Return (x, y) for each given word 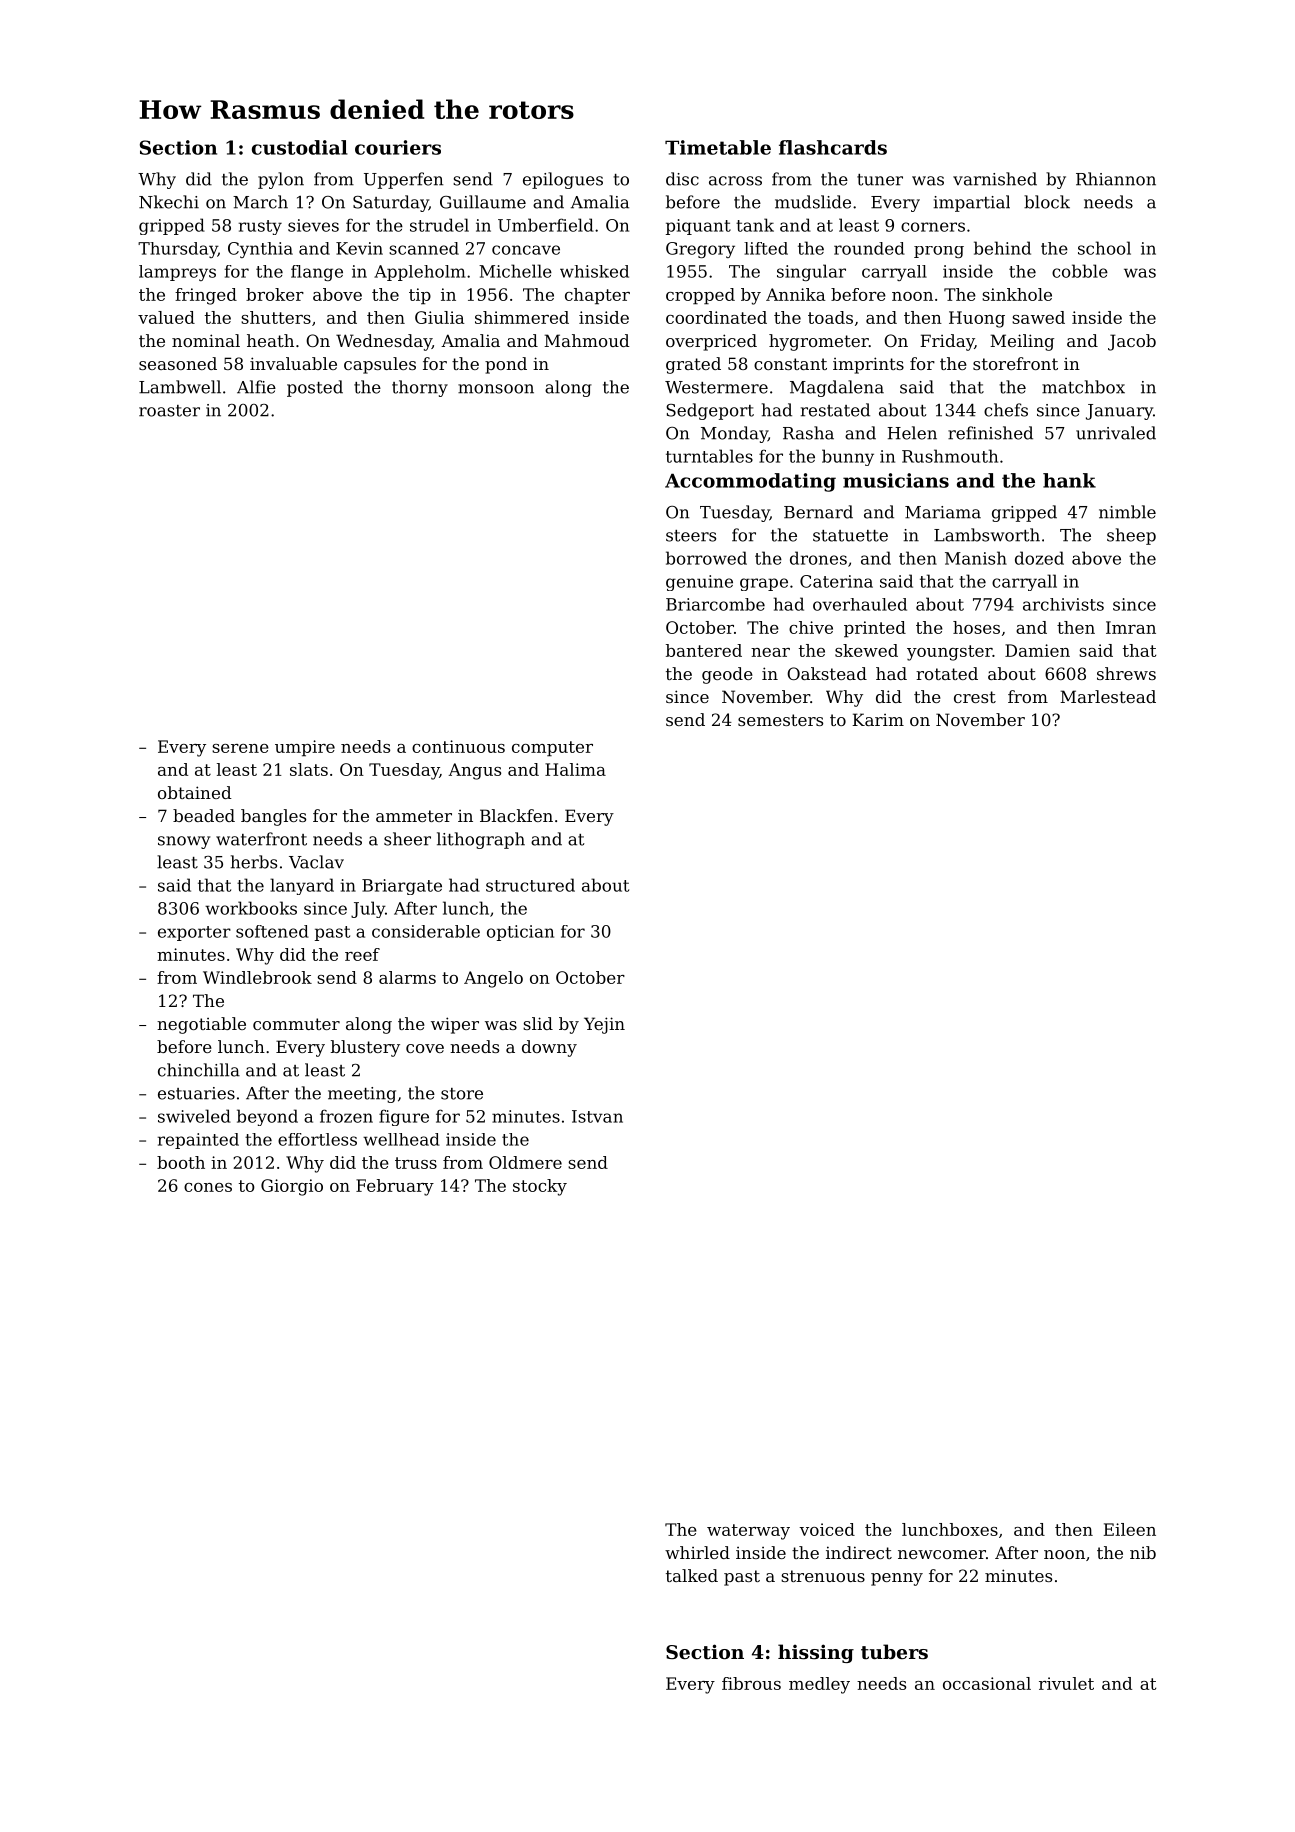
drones (818, 558)
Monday (734, 434)
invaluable (293, 363)
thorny (420, 388)
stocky (540, 1187)
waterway (748, 1532)
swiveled (194, 1116)
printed (875, 629)
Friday (947, 342)
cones (208, 1187)
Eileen (1130, 1529)
